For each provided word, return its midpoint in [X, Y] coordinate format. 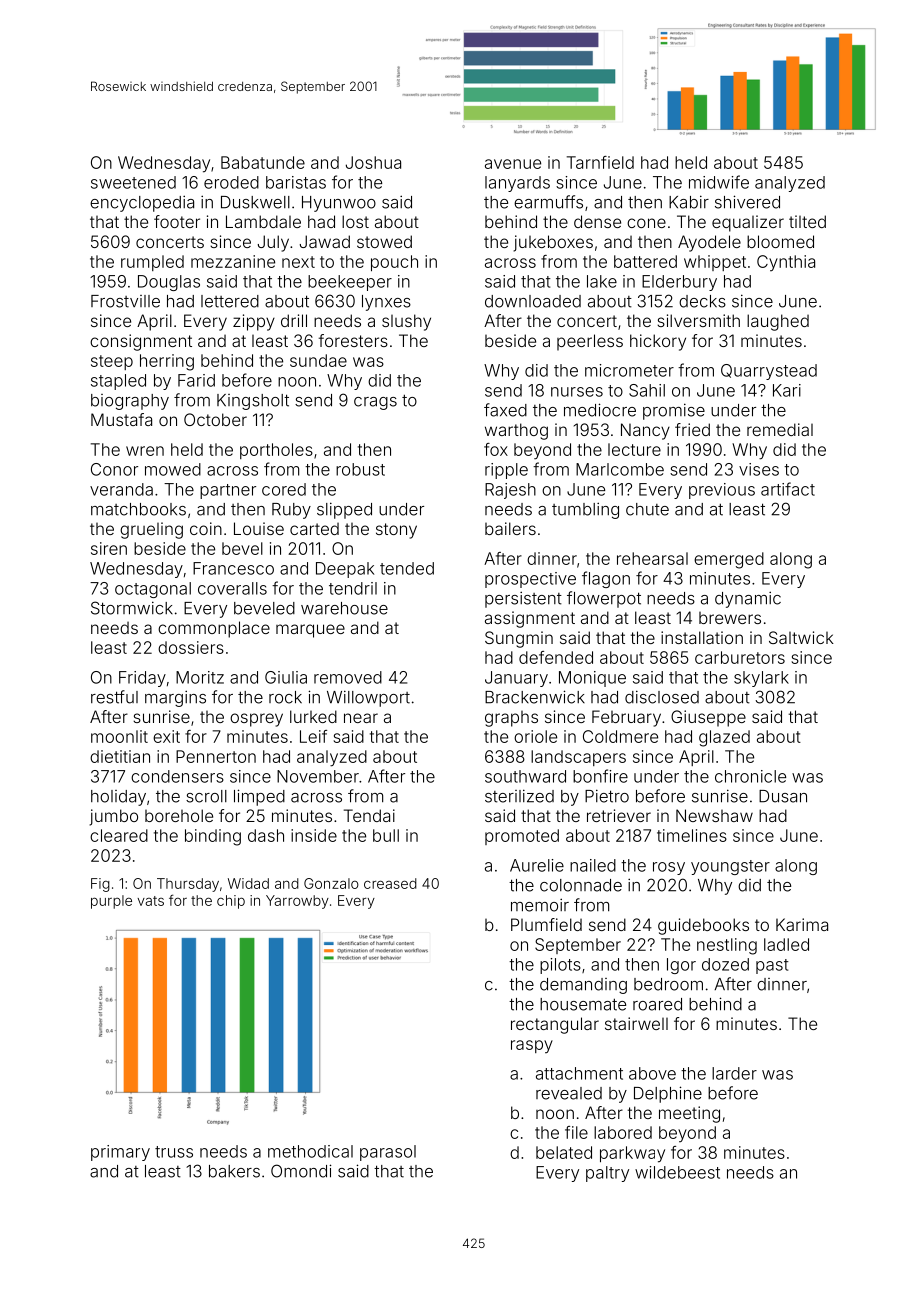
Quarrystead [769, 372]
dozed [725, 964]
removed [348, 677]
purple [111, 902]
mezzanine [233, 261]
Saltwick [801, 637]
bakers [234, 1171]
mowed [173, 469]
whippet [715, 263]
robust [360, 469]
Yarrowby [297, 902]
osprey [256, 720]
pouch [394, 263]
